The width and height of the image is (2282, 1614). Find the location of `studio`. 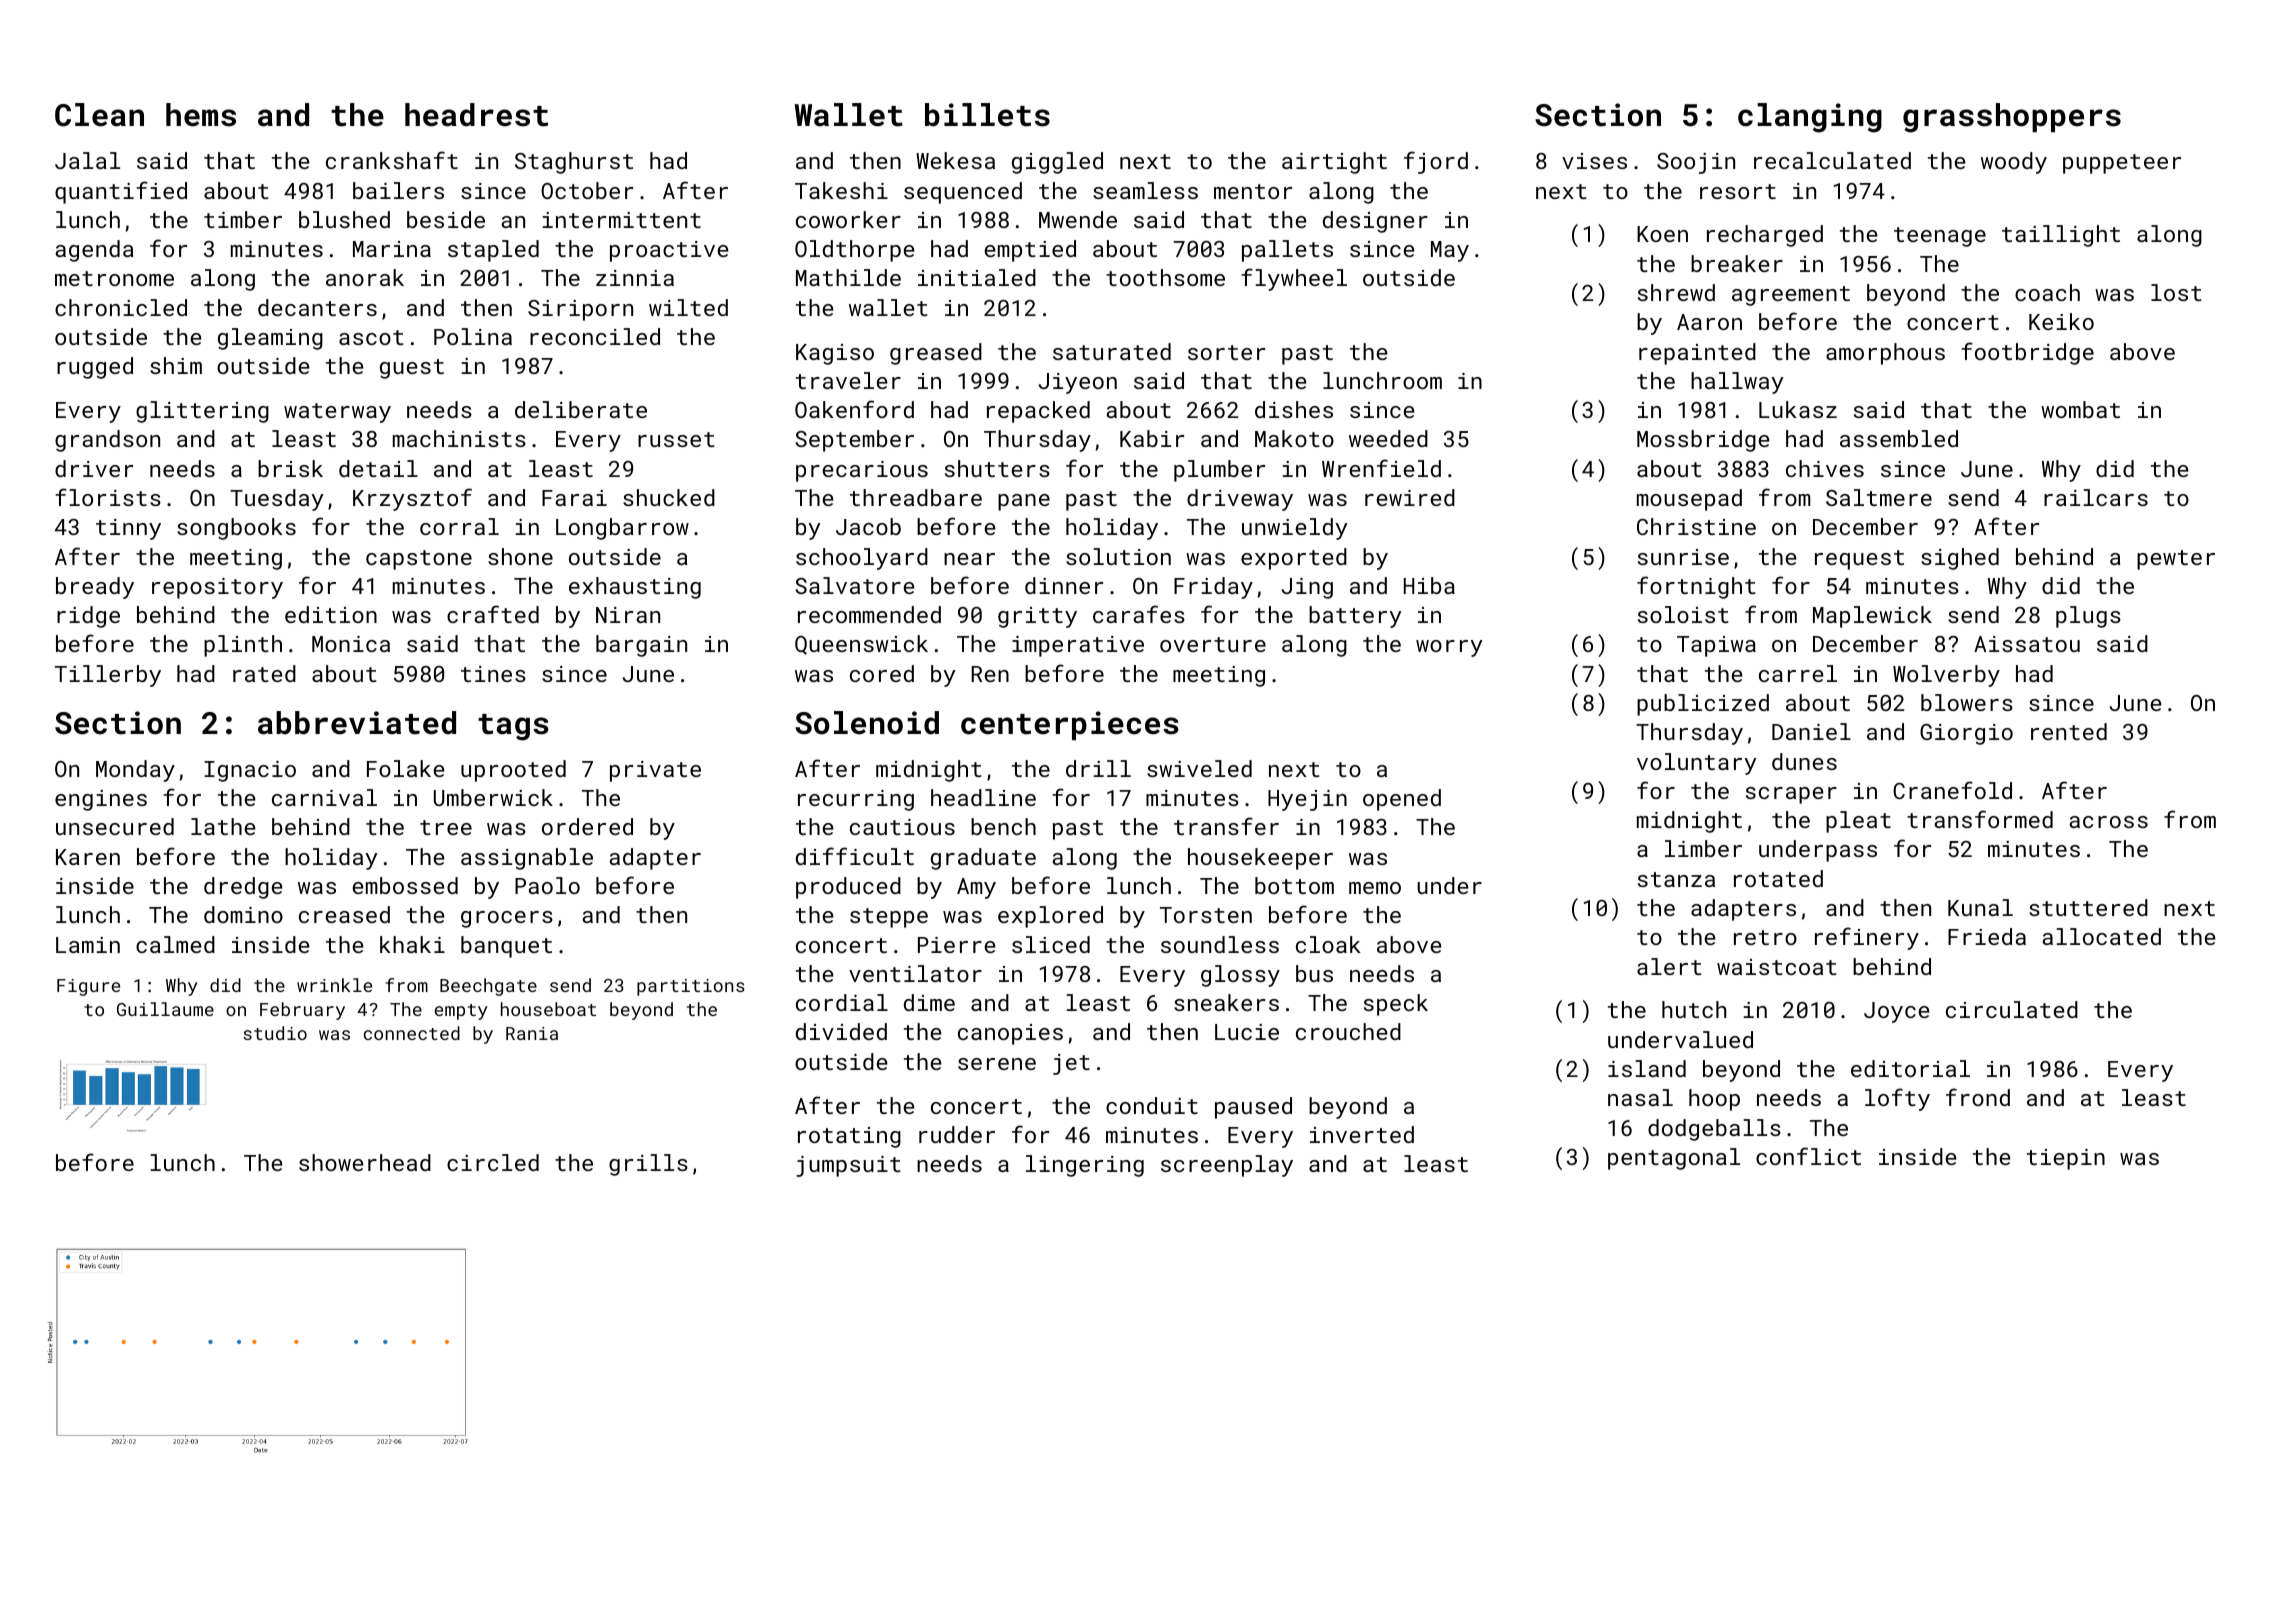

studio is located at coordinates (275, 1033).
